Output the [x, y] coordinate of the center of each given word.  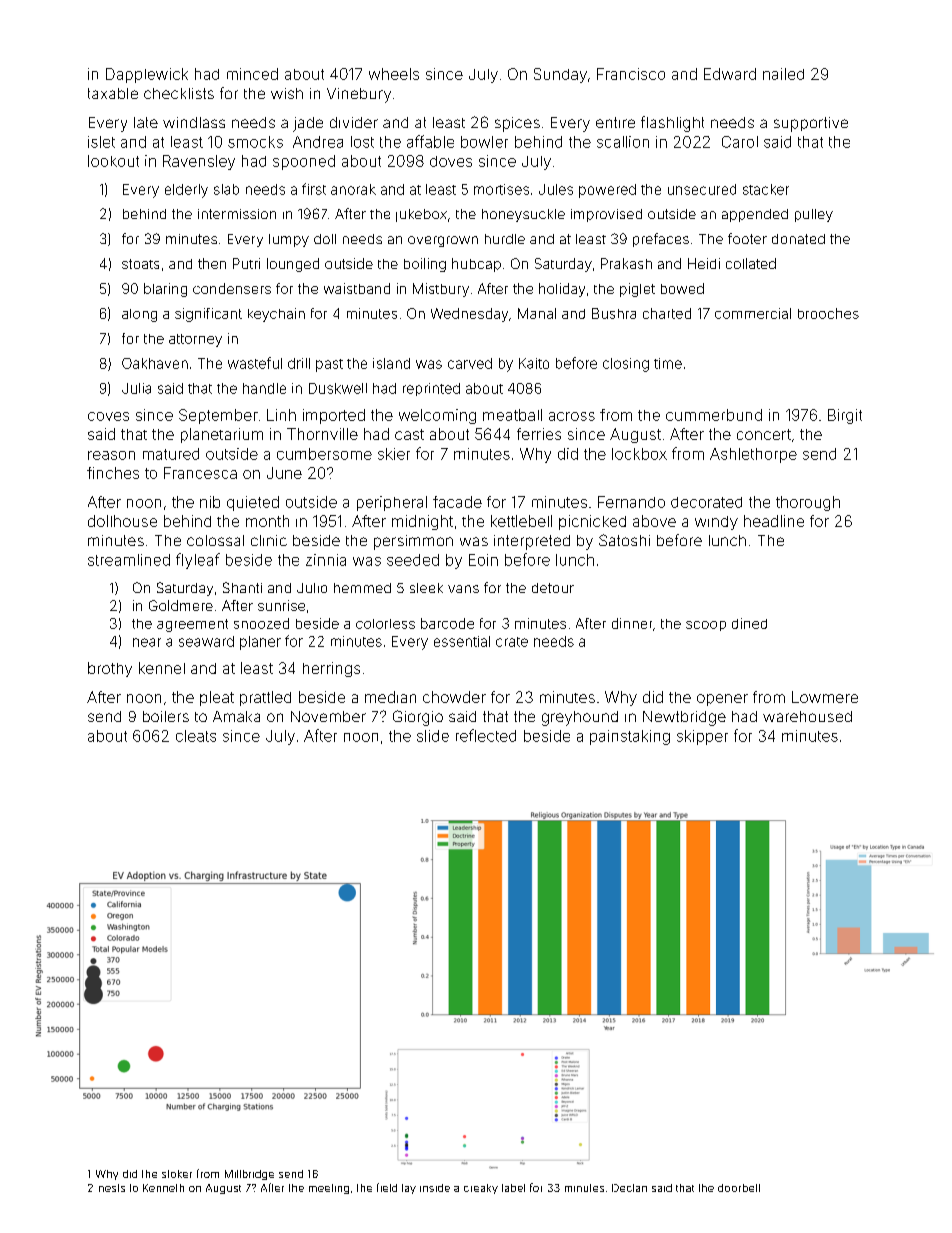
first [314, 189]
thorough [808, 503]
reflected [486, 735]
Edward [730, 74]
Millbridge [249, 1175]
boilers [166, 716]
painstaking [630, 737]
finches [113, 473]
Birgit [845, 416]
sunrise [281, 605]
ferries [539, 434]
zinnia [326, 560]
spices [517, 124]
